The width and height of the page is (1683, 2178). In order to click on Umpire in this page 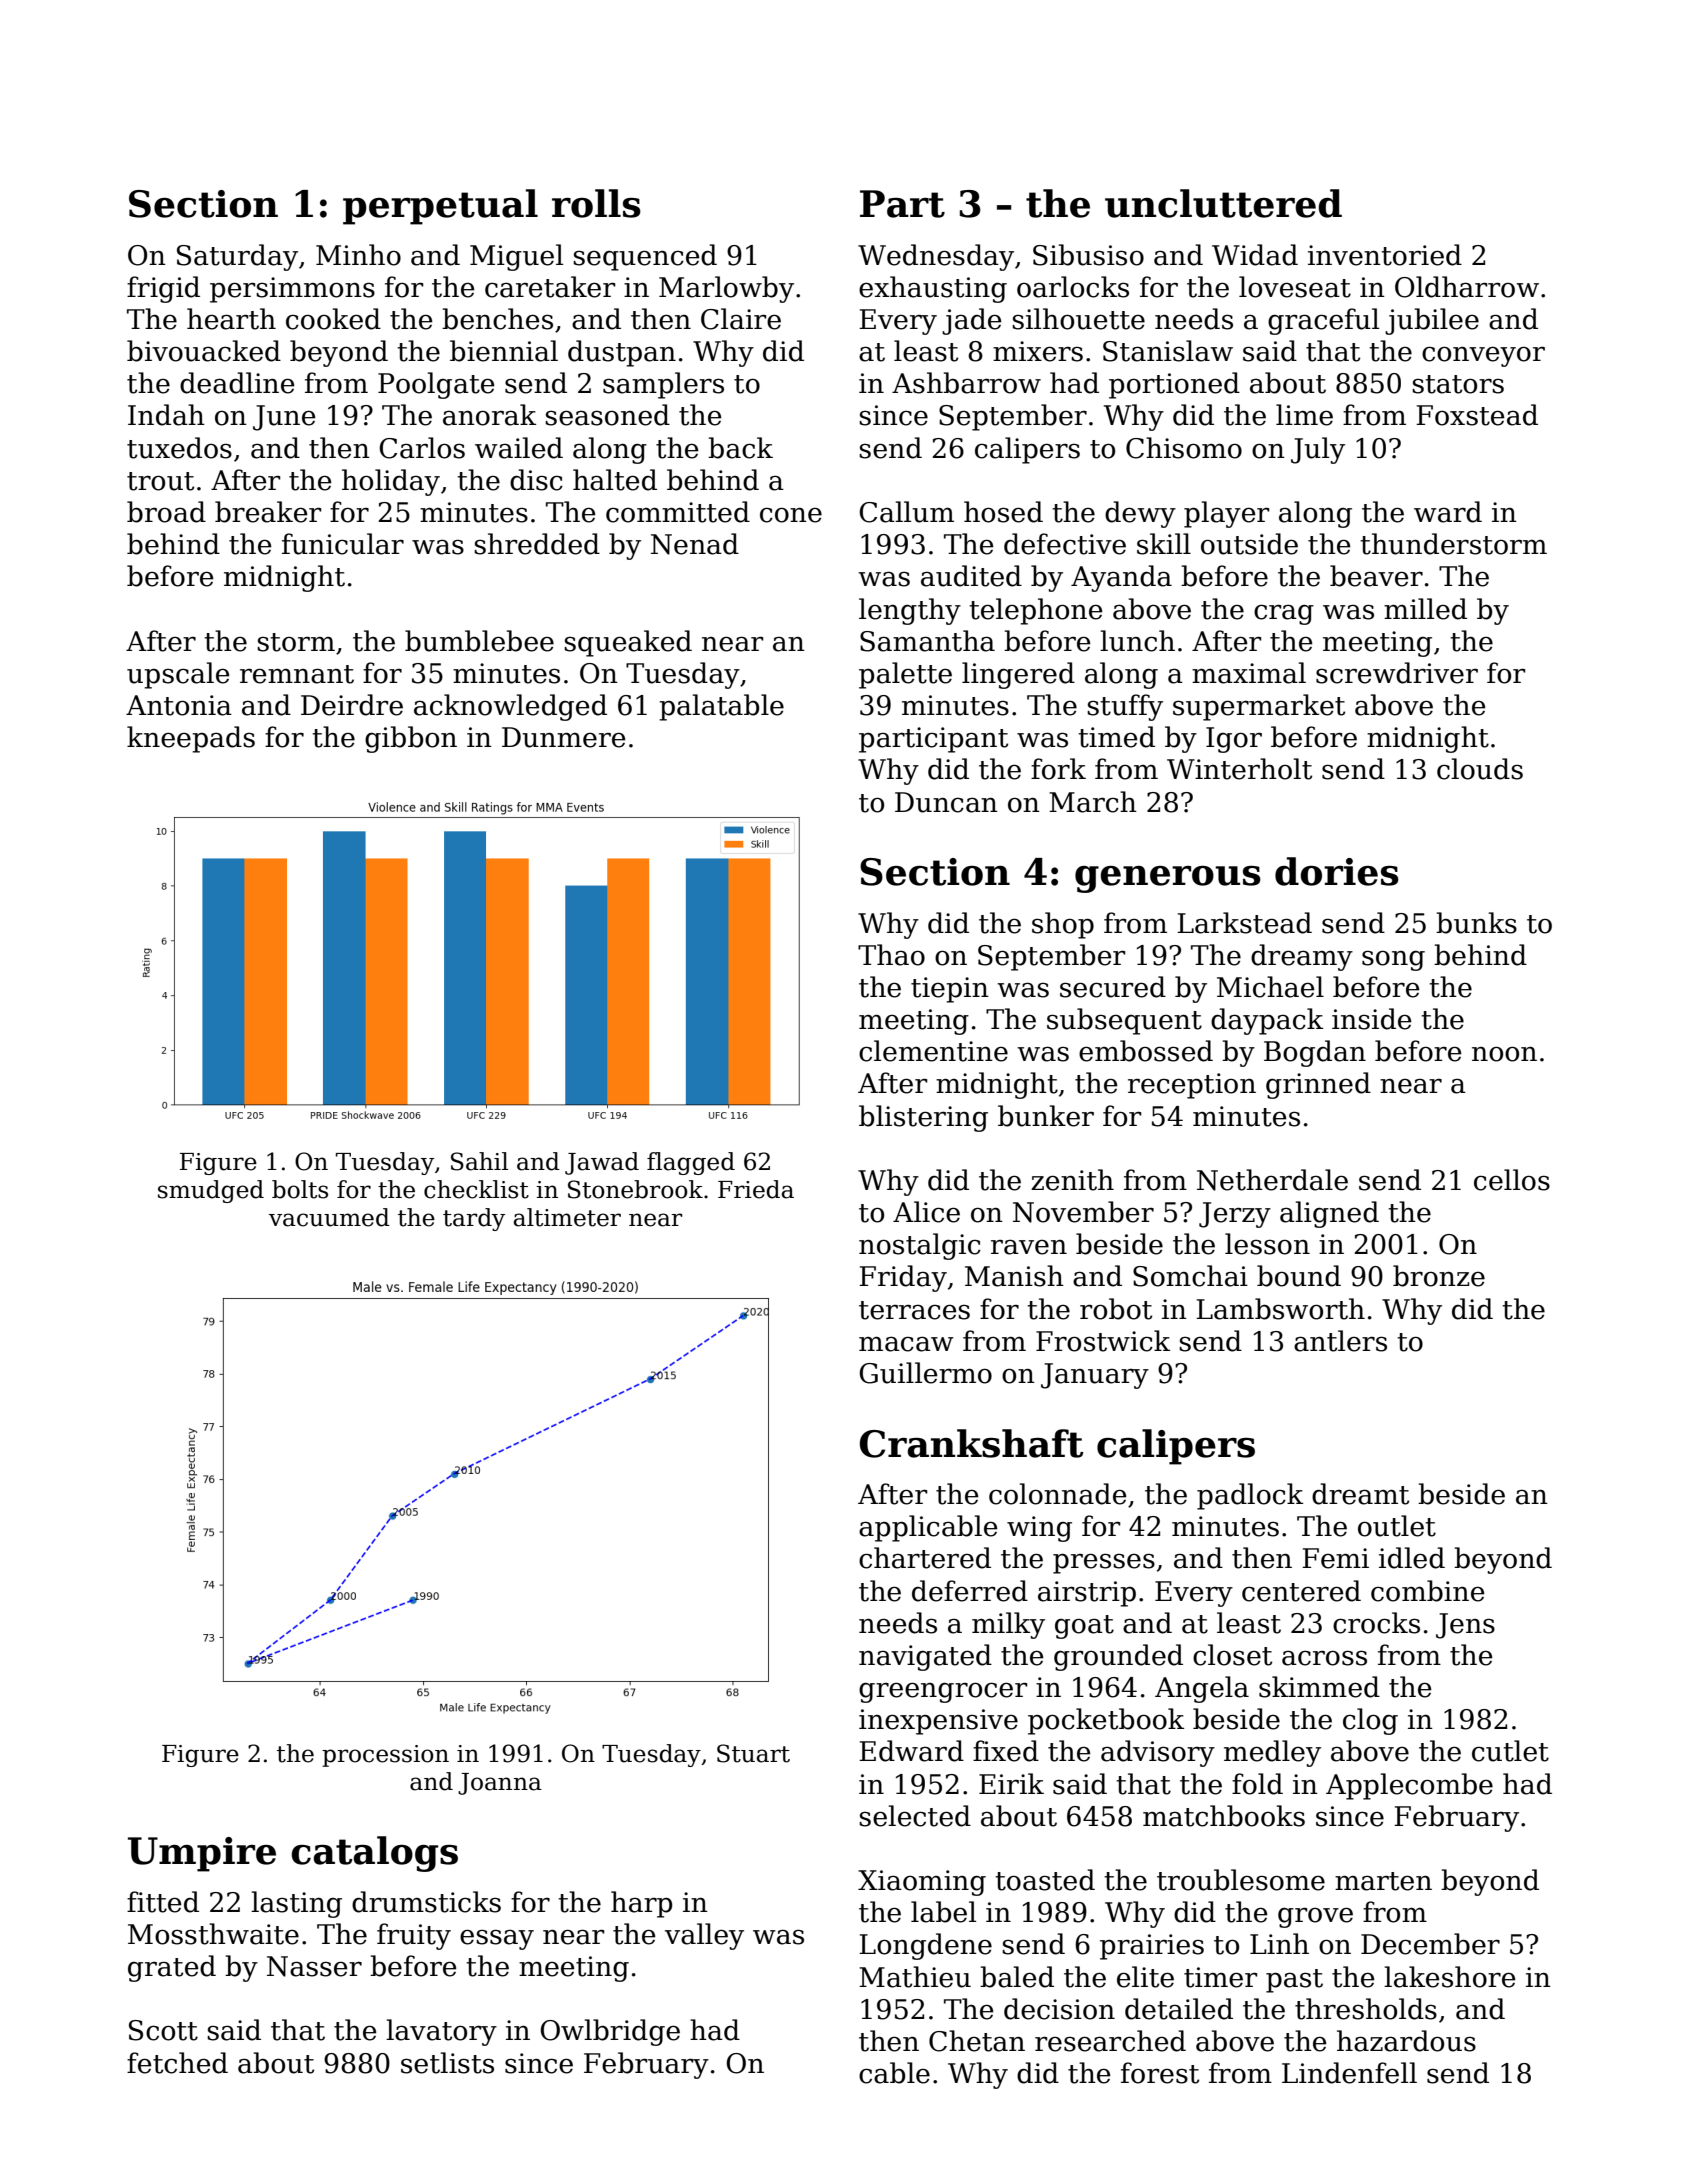, I will do `click(202, 1854)`.
